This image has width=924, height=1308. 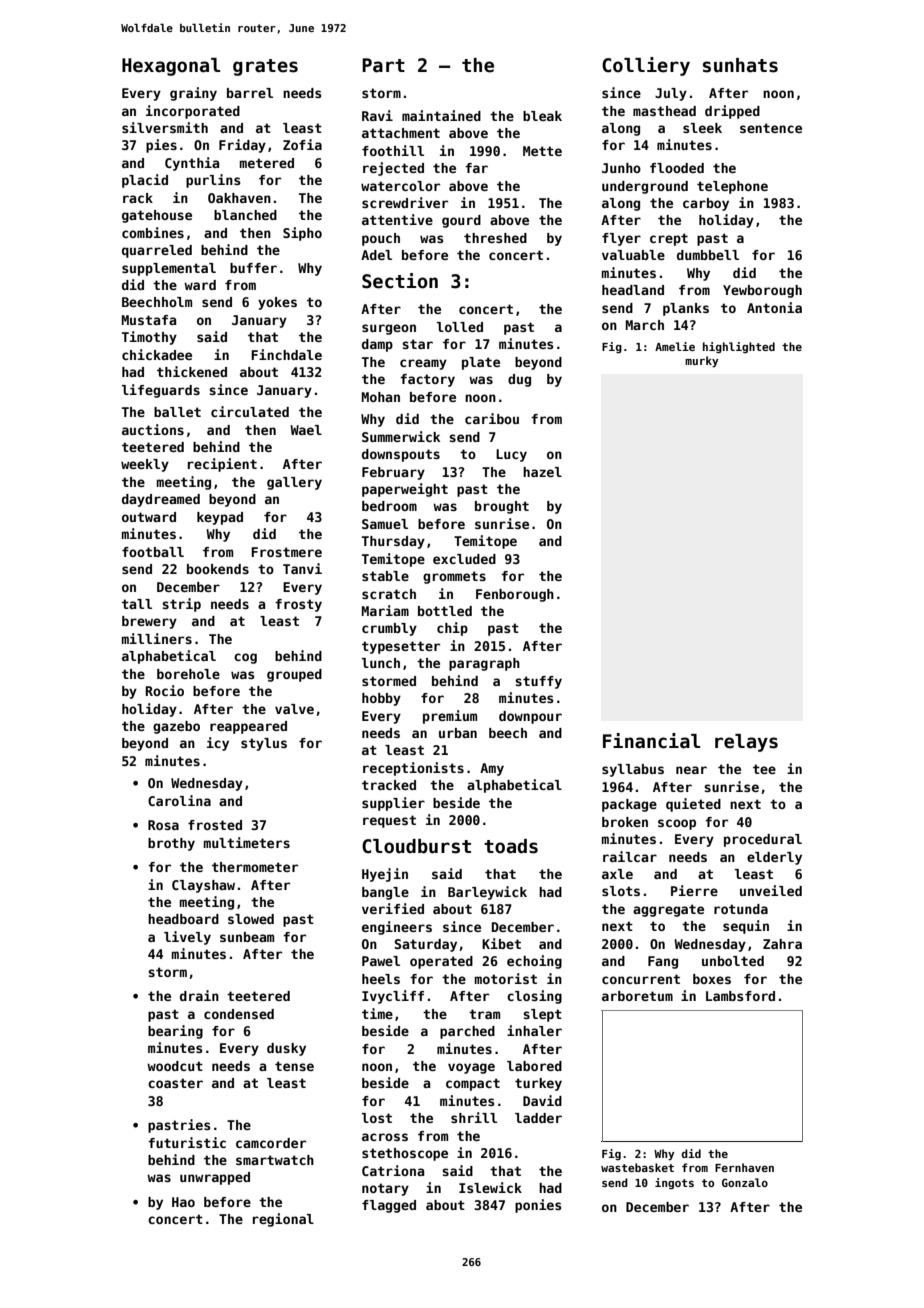 I want to click on murky, so click(x=702, y=362).
